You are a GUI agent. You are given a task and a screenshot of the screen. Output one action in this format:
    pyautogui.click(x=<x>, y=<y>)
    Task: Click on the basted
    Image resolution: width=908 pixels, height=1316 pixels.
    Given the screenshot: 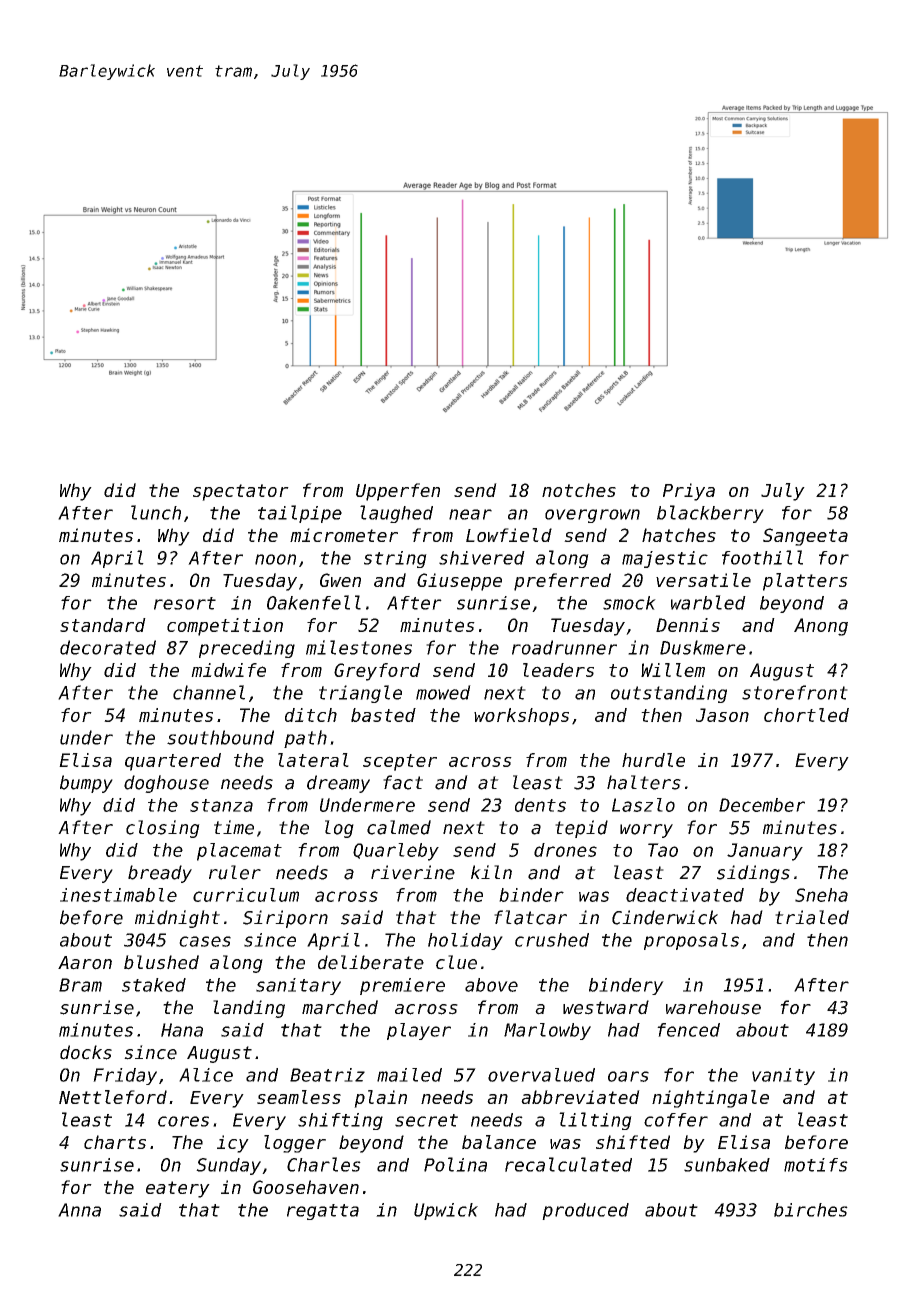 What is the action you would take?
    pyautogui.click(x=383, y=715)
